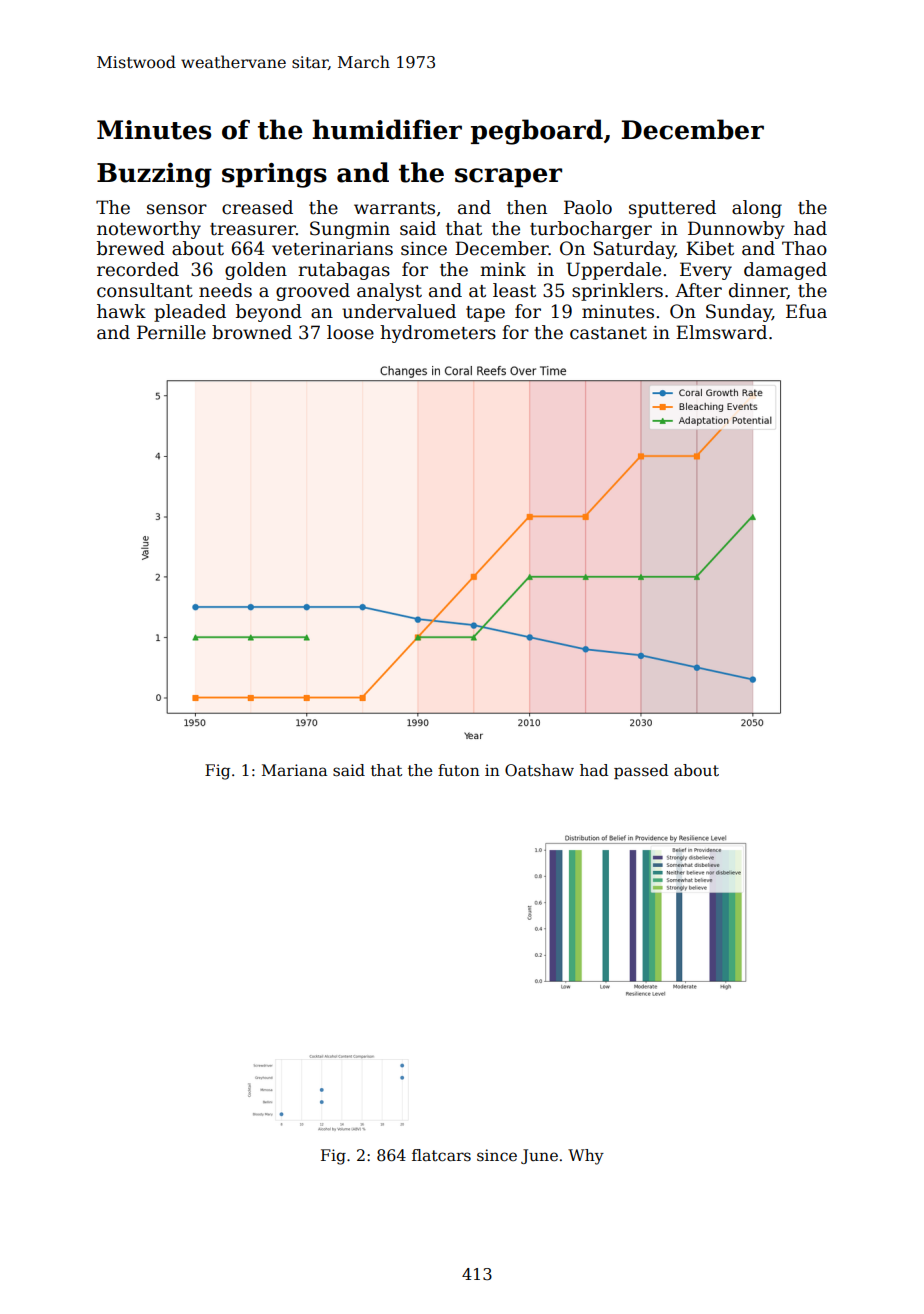 This page has width=924, height=1314. What do you see at coordinates (539, 770) in the page?
I see `Oatshaw` at bounding box center [539, 770].
